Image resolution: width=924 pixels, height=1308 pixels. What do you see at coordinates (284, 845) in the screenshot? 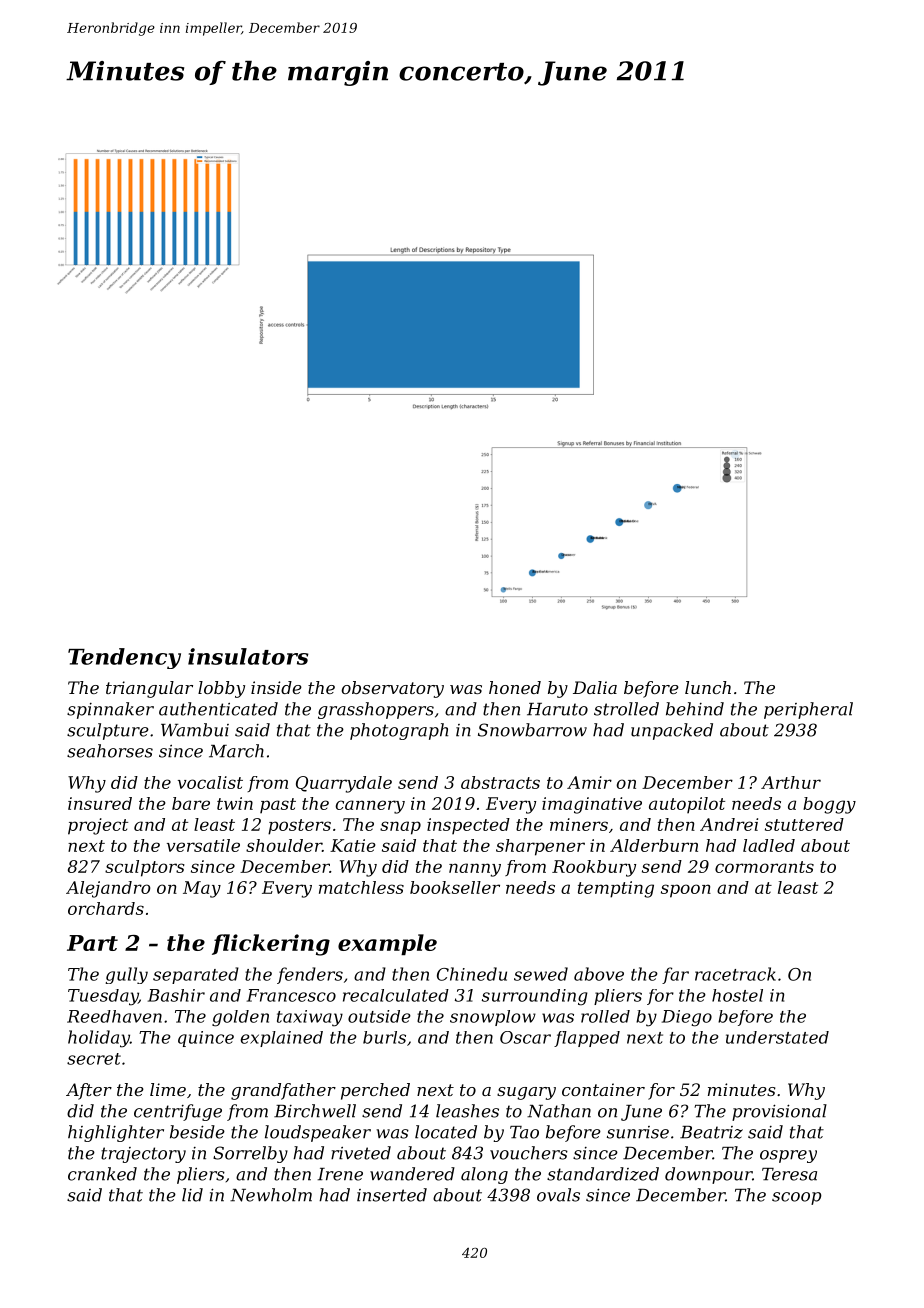
I see `shoulder` at bounding box center [284, 845].
